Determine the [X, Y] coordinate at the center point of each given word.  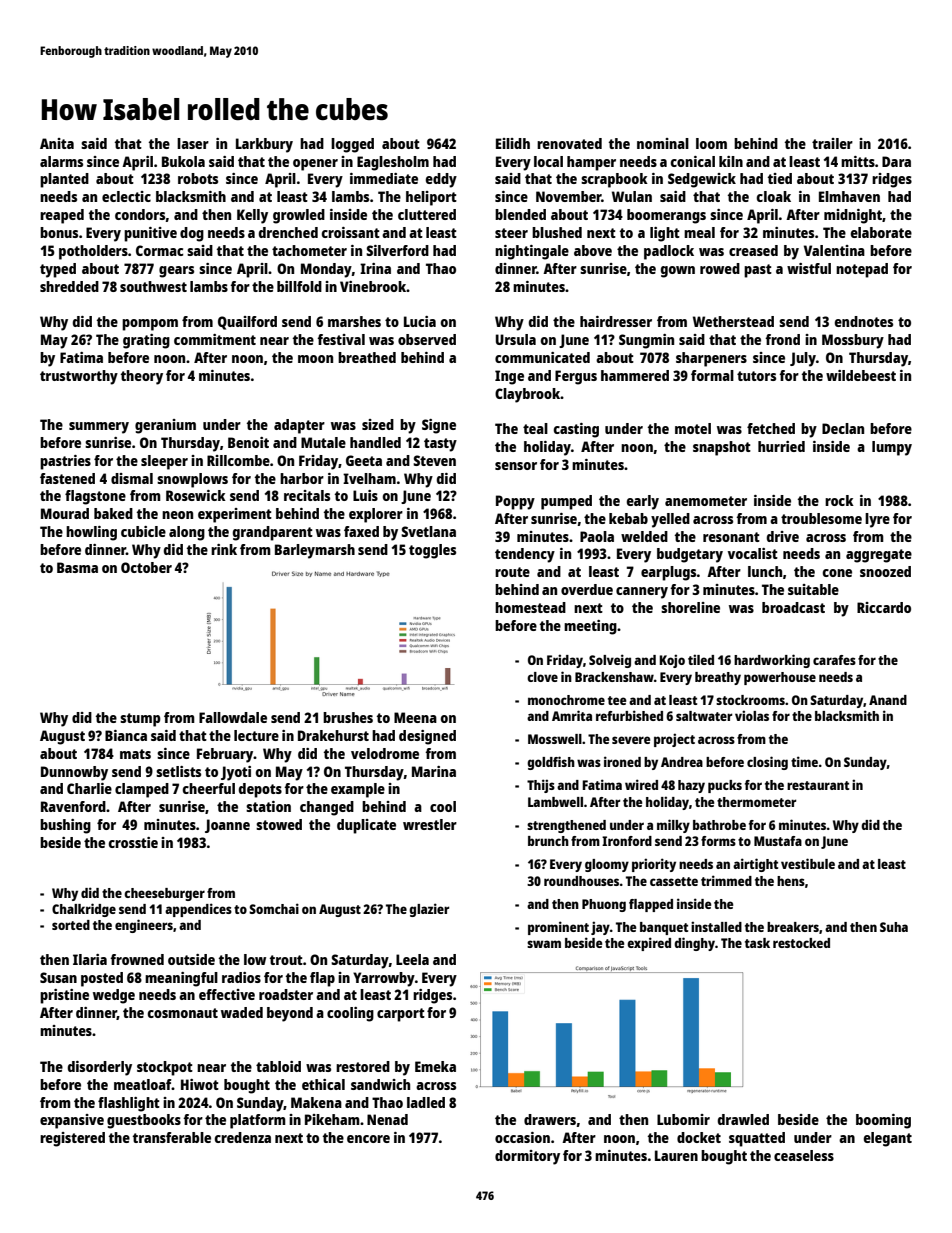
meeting [590, 627]
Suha [894, 927]
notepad [862, 270]
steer [511, 233]
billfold [299, 286]
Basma [77, 567]
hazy [691, 786]
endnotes [864, 321]
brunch [548, 841]
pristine [64, 996]
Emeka [435, 1066]
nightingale [532, 252]
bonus [59, 232]
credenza [243, 1137]
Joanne [227, 826]
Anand [888, 700]
